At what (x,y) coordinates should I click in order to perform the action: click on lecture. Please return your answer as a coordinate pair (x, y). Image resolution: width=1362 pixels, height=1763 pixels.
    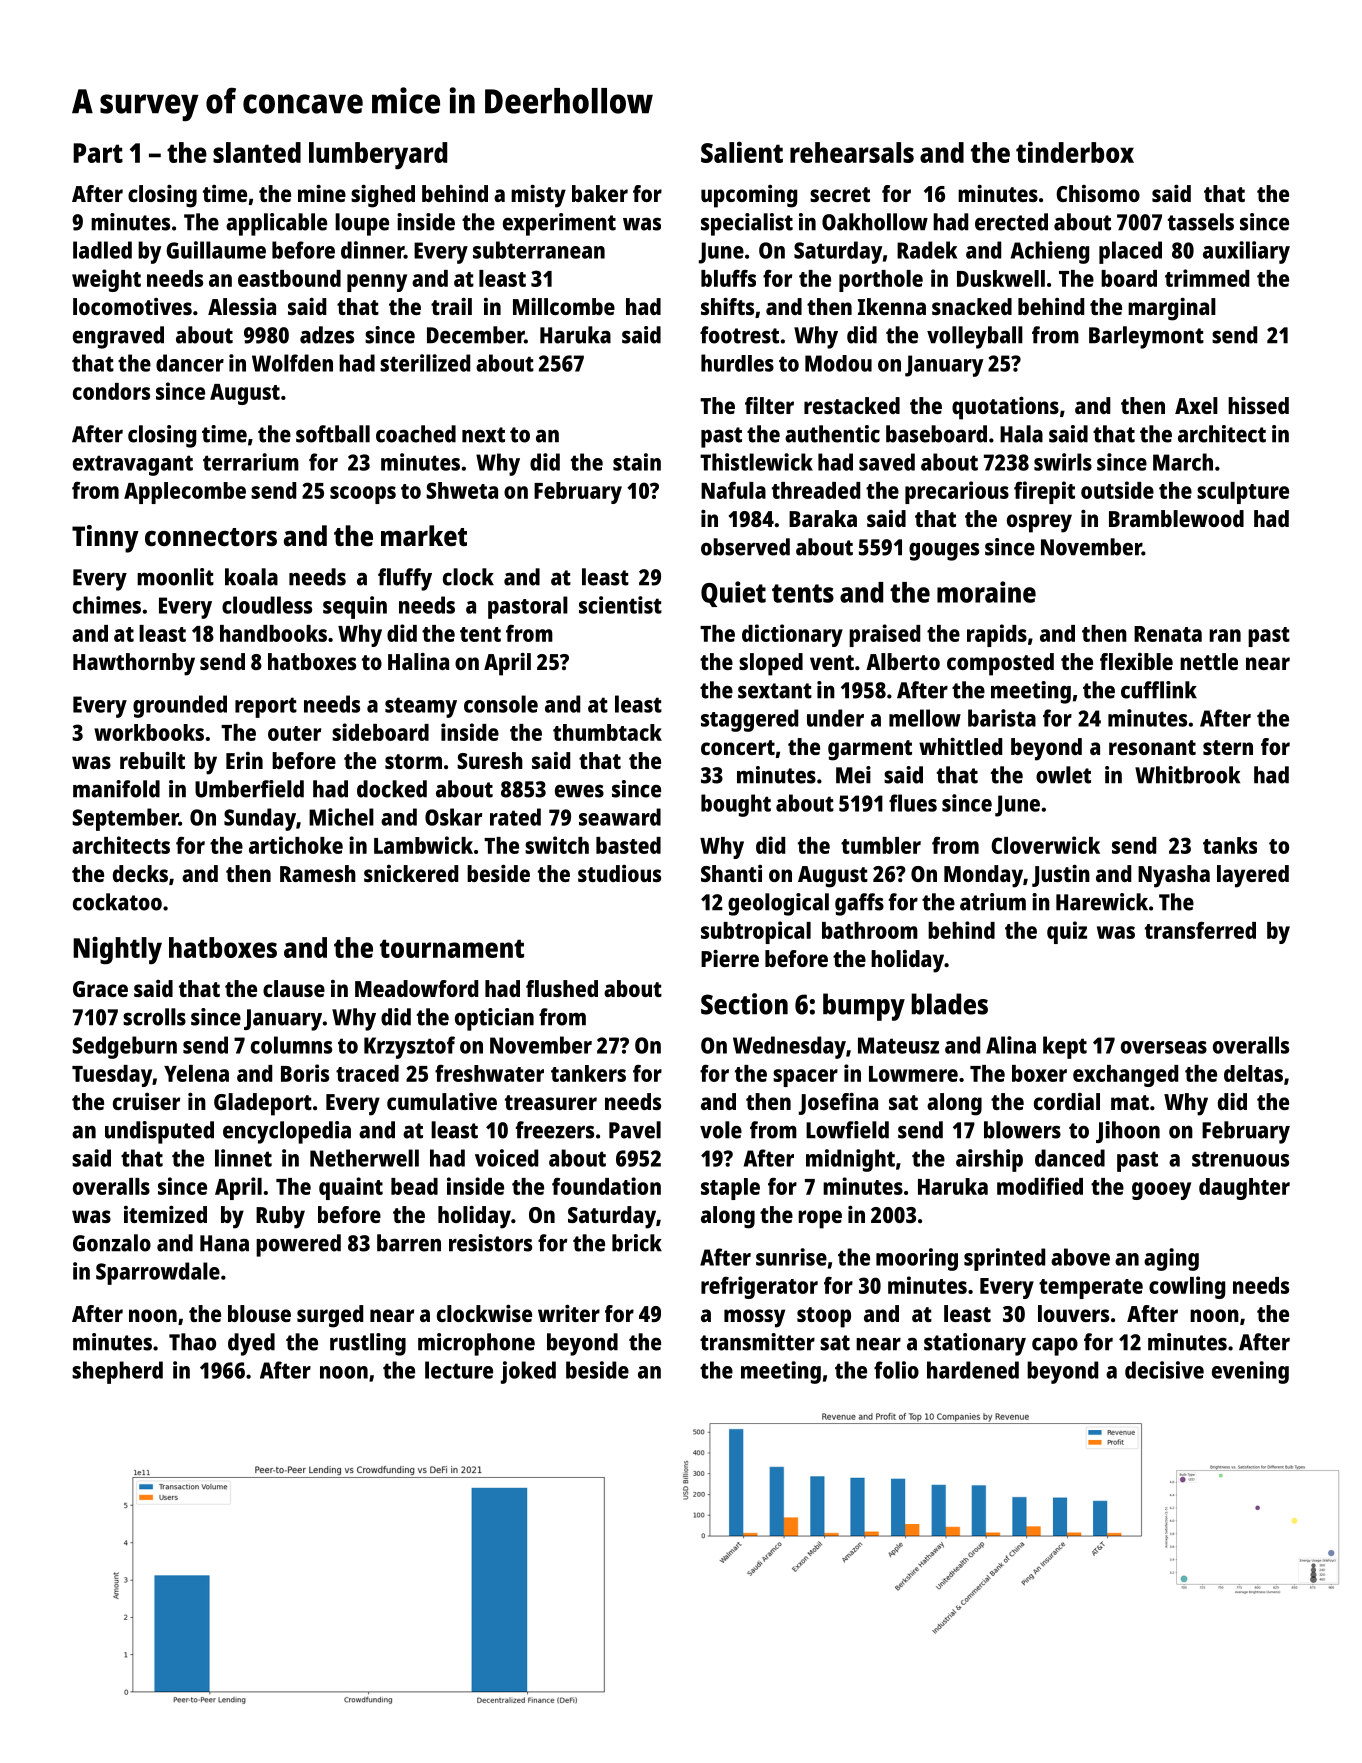
    Looking at the image, I should click on (459, 1370).
